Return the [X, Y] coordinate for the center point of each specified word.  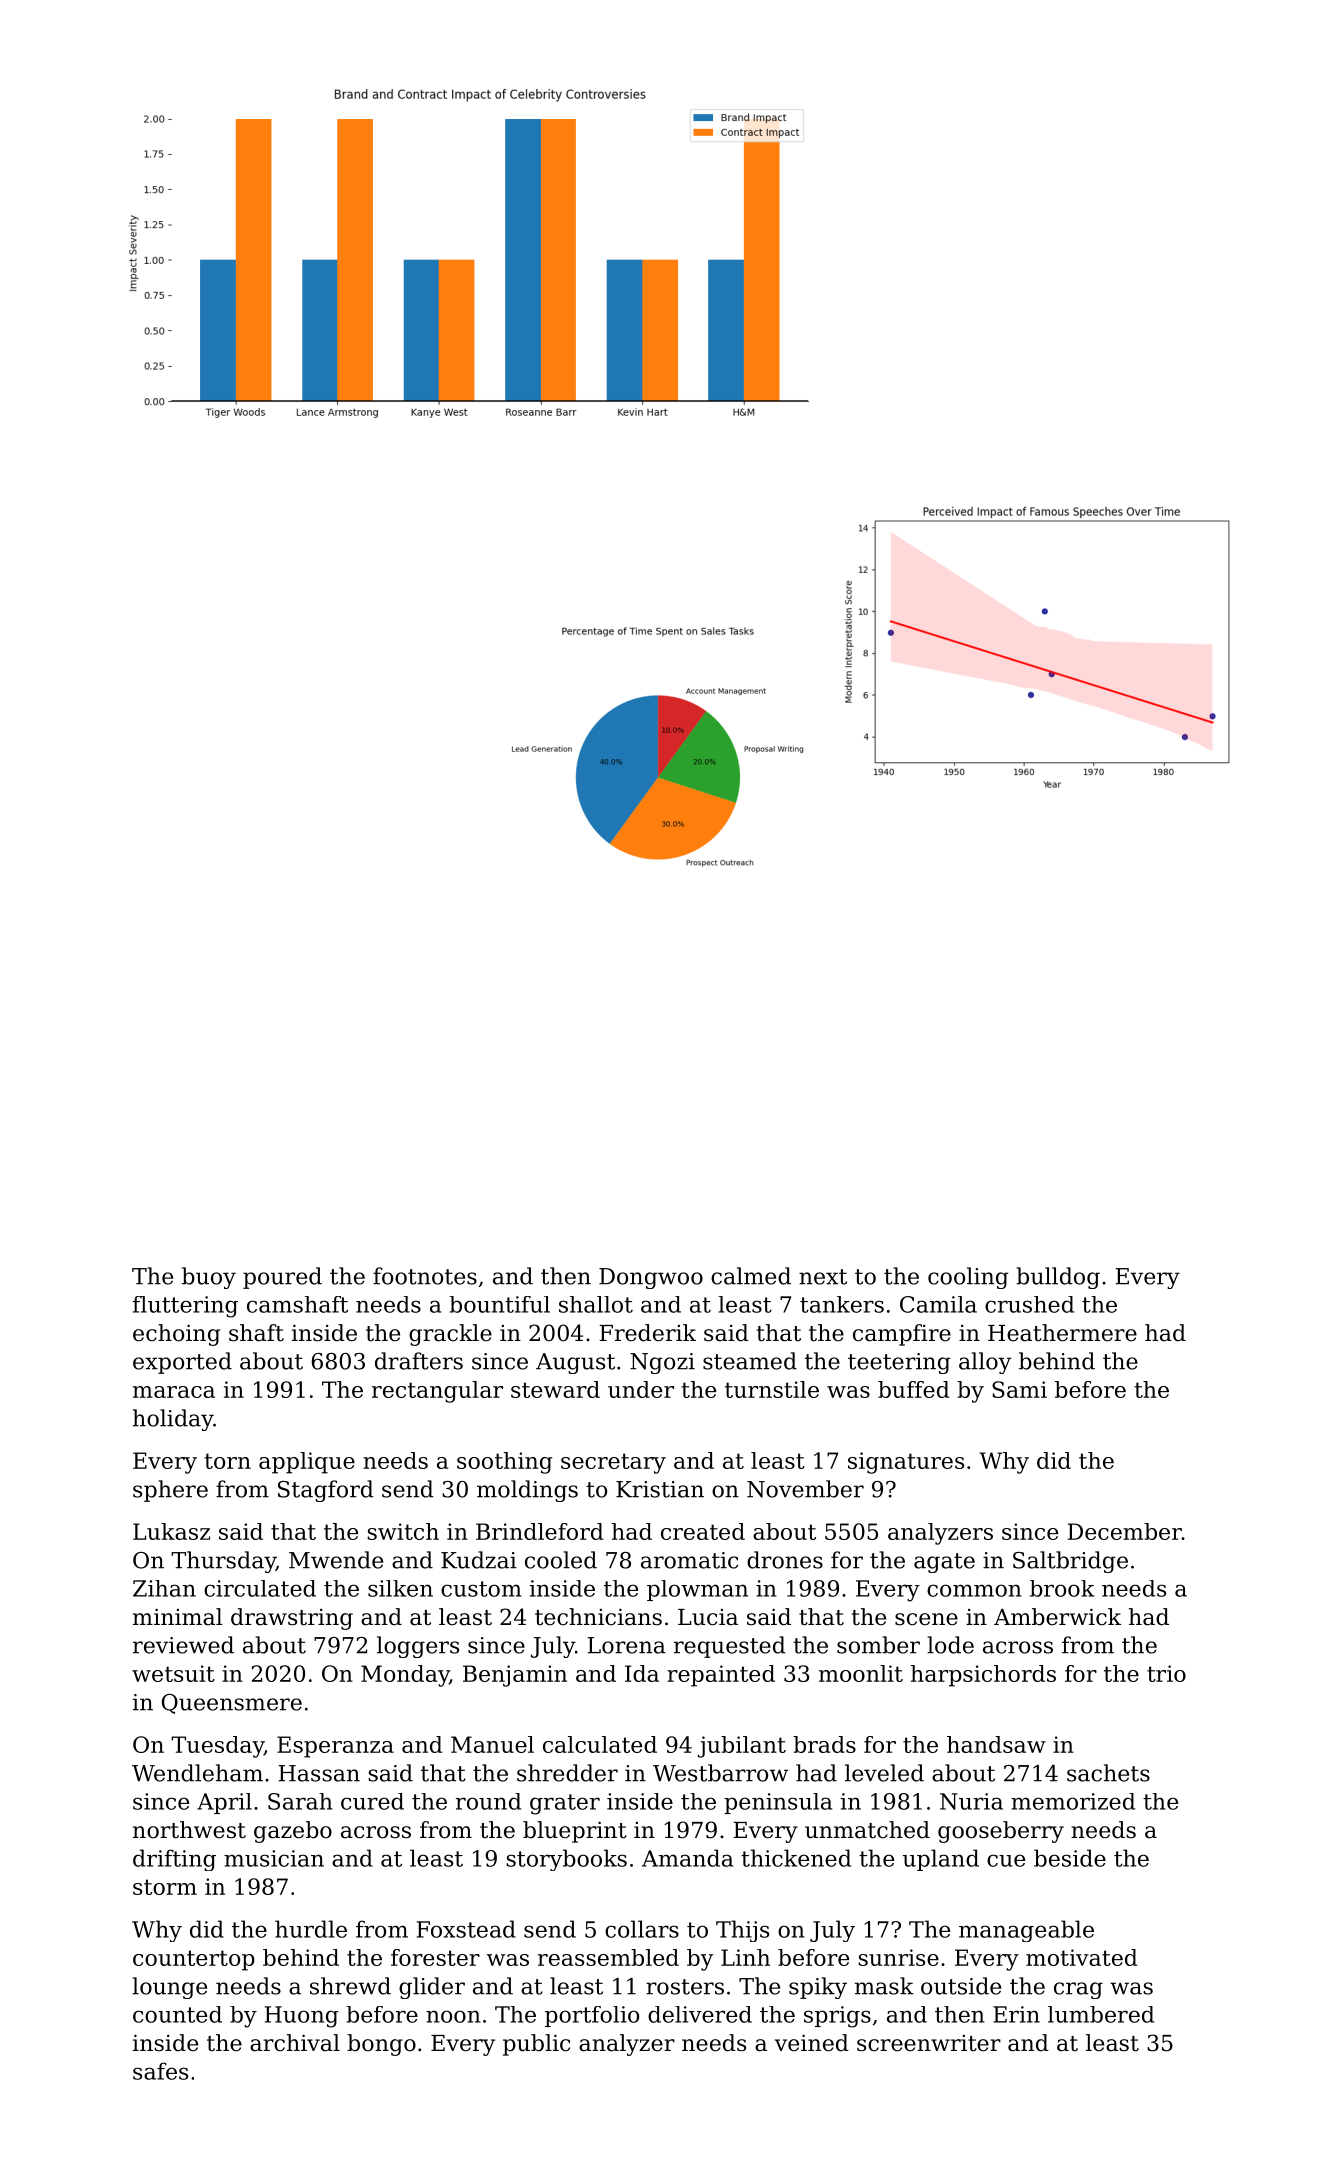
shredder [567, 1773]
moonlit [861, 1673]
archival [295, 2043]
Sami [1019, 1389]
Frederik [647, 1333]
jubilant [742, 1747]
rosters [685, 1987]
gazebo [293, 1832]
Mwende [336, 1560]
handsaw [996, 1744]
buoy [209, 1278]
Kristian [660, 1489]
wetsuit [173, 1673]
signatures [906, 1463]
